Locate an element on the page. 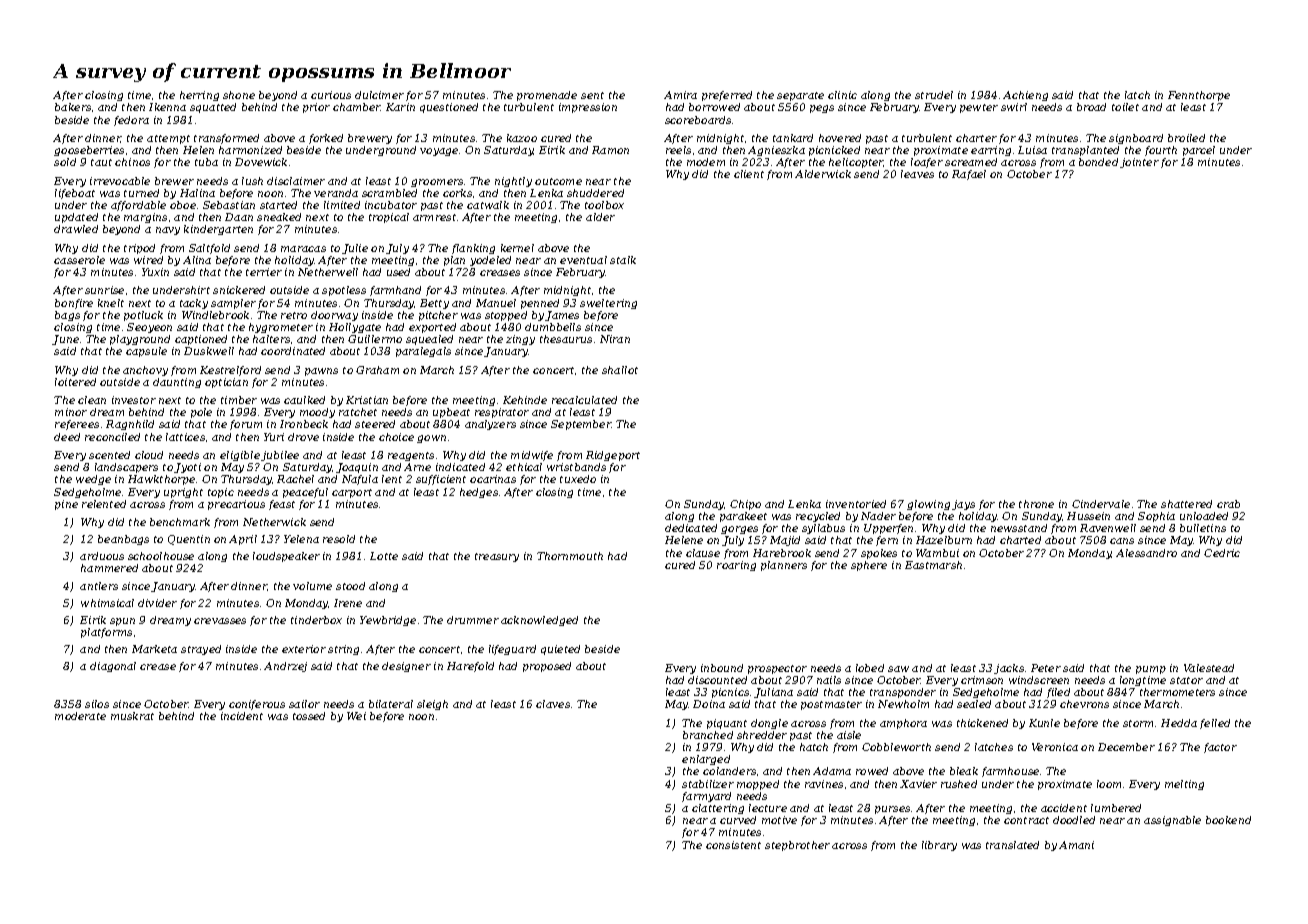 The image size is (1308, 924). throne is located at coordinates (1036, 504).
